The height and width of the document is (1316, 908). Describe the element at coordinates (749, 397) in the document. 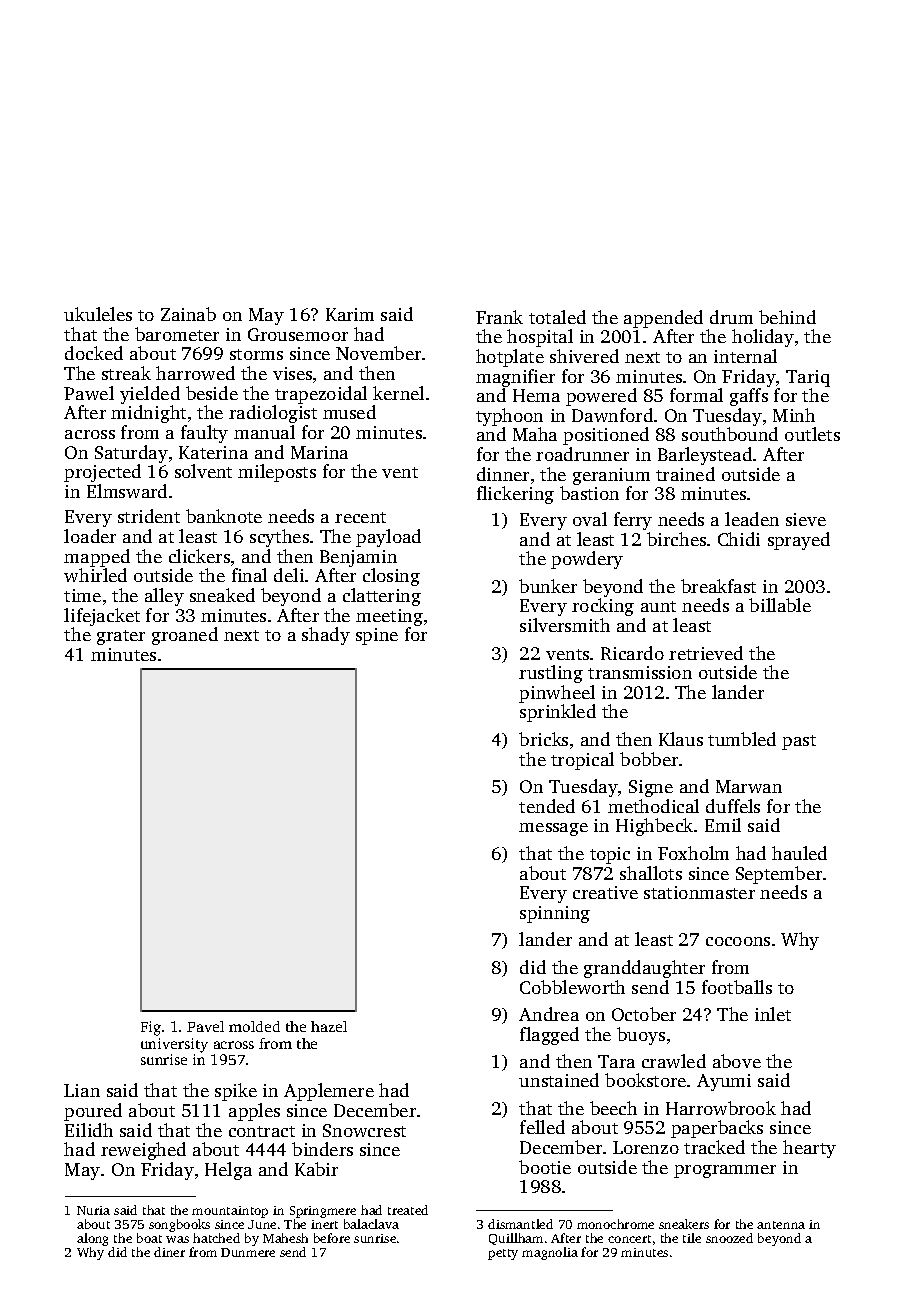

I see `gaffs` at that location.
